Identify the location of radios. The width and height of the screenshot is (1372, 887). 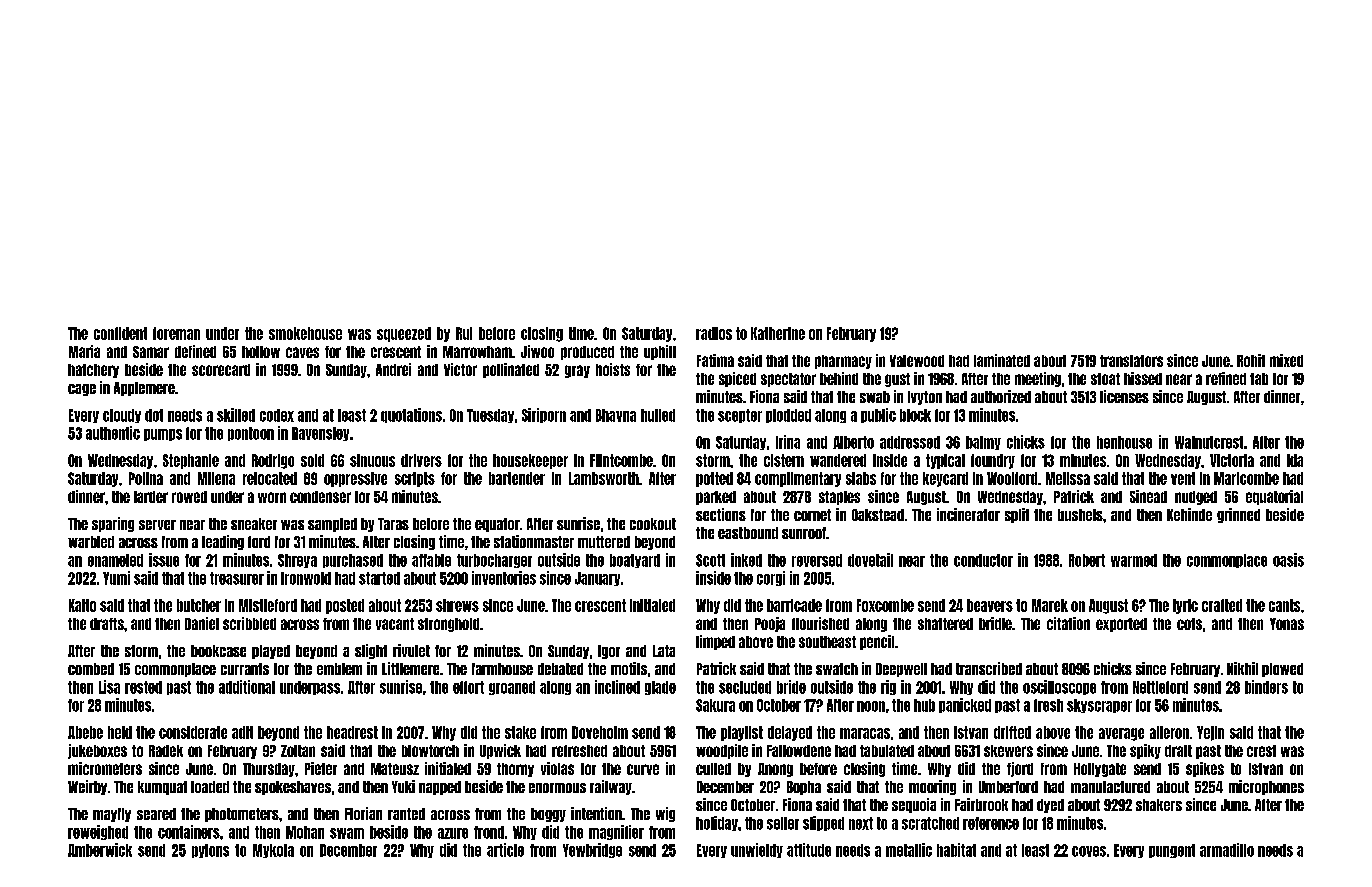
(714, 333).
